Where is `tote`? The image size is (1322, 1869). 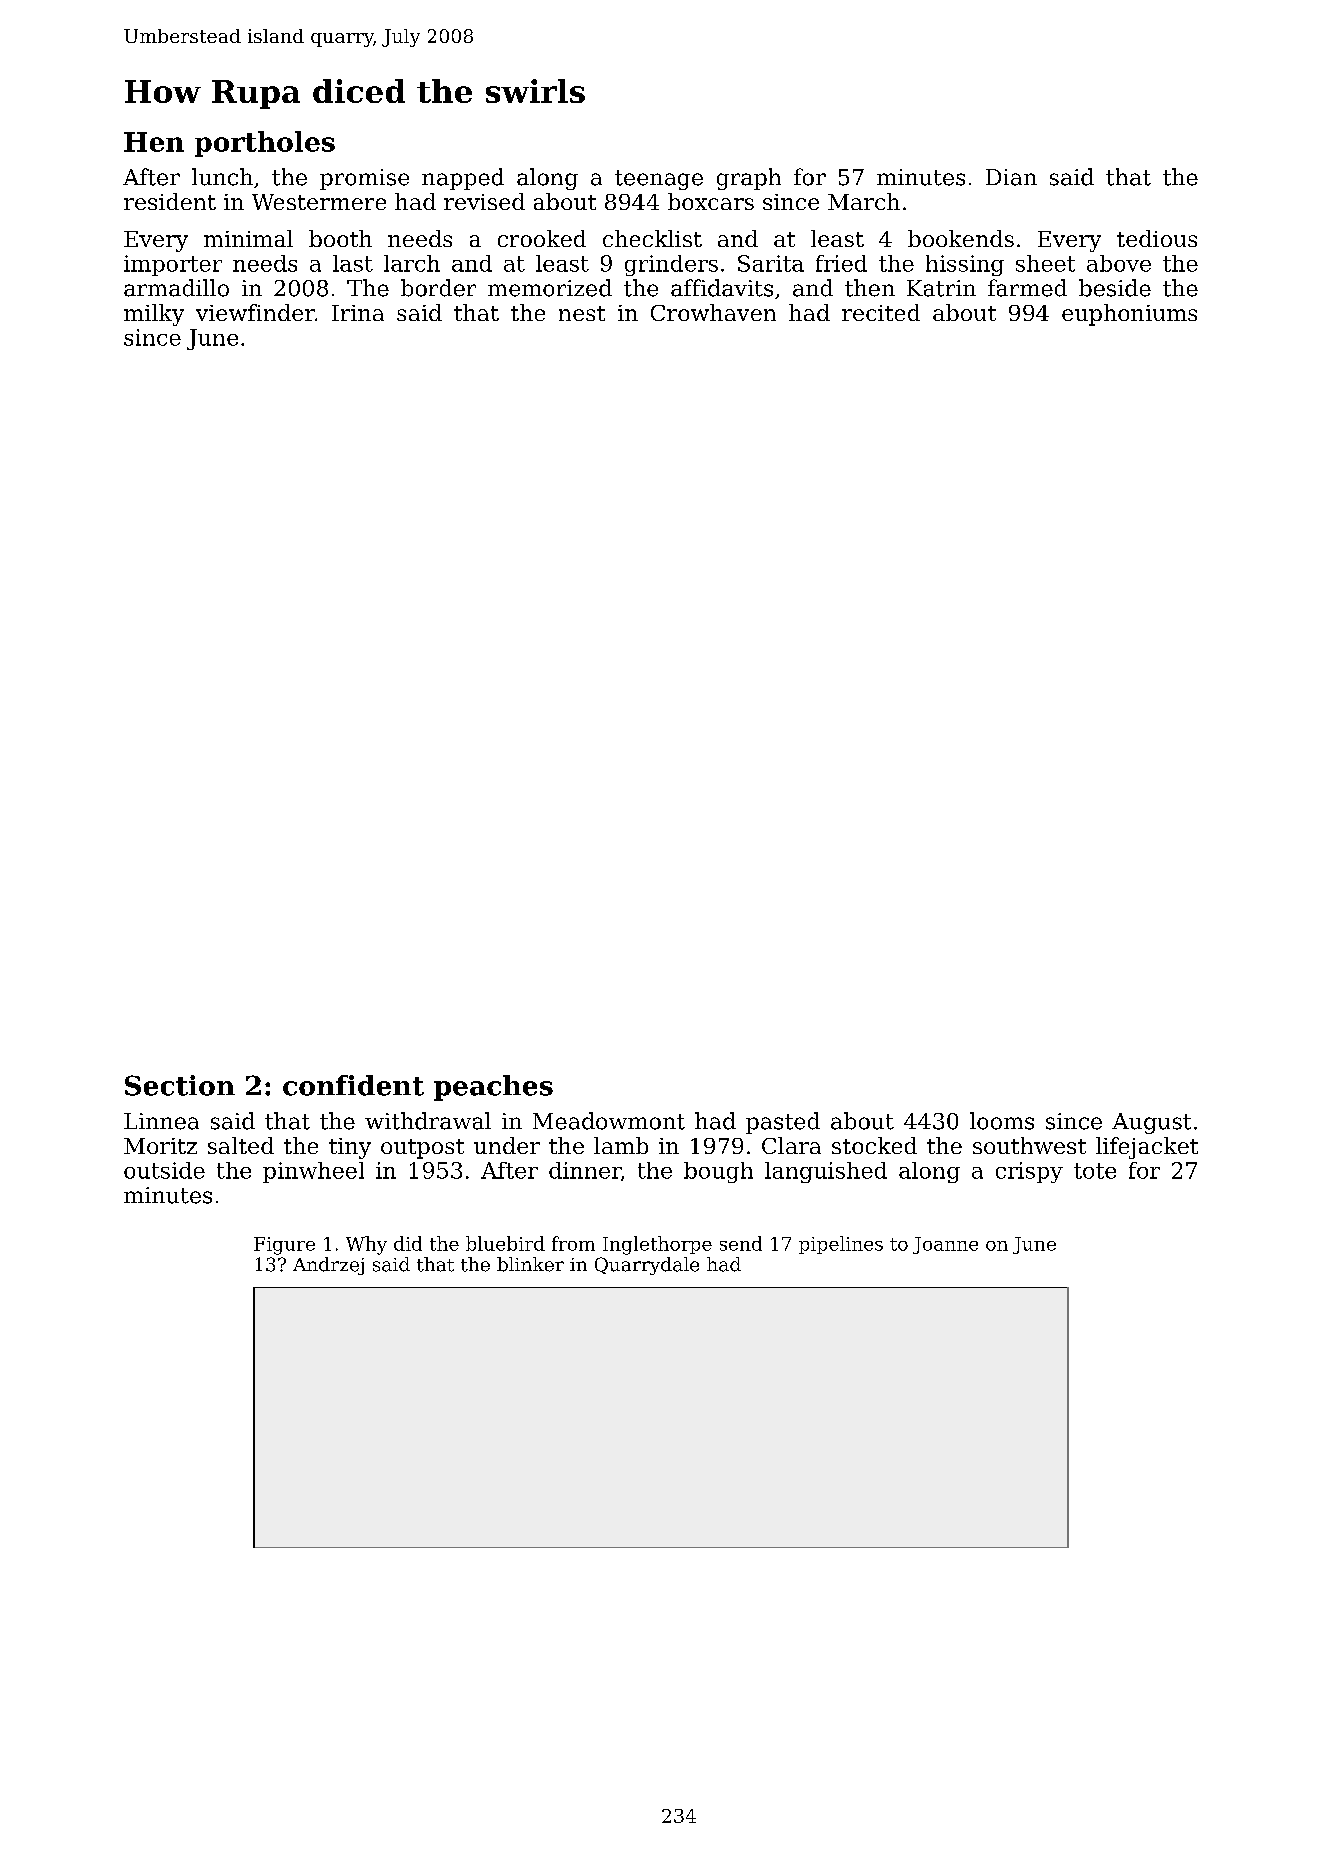 tote is located at coordinates (1095, 1171).
